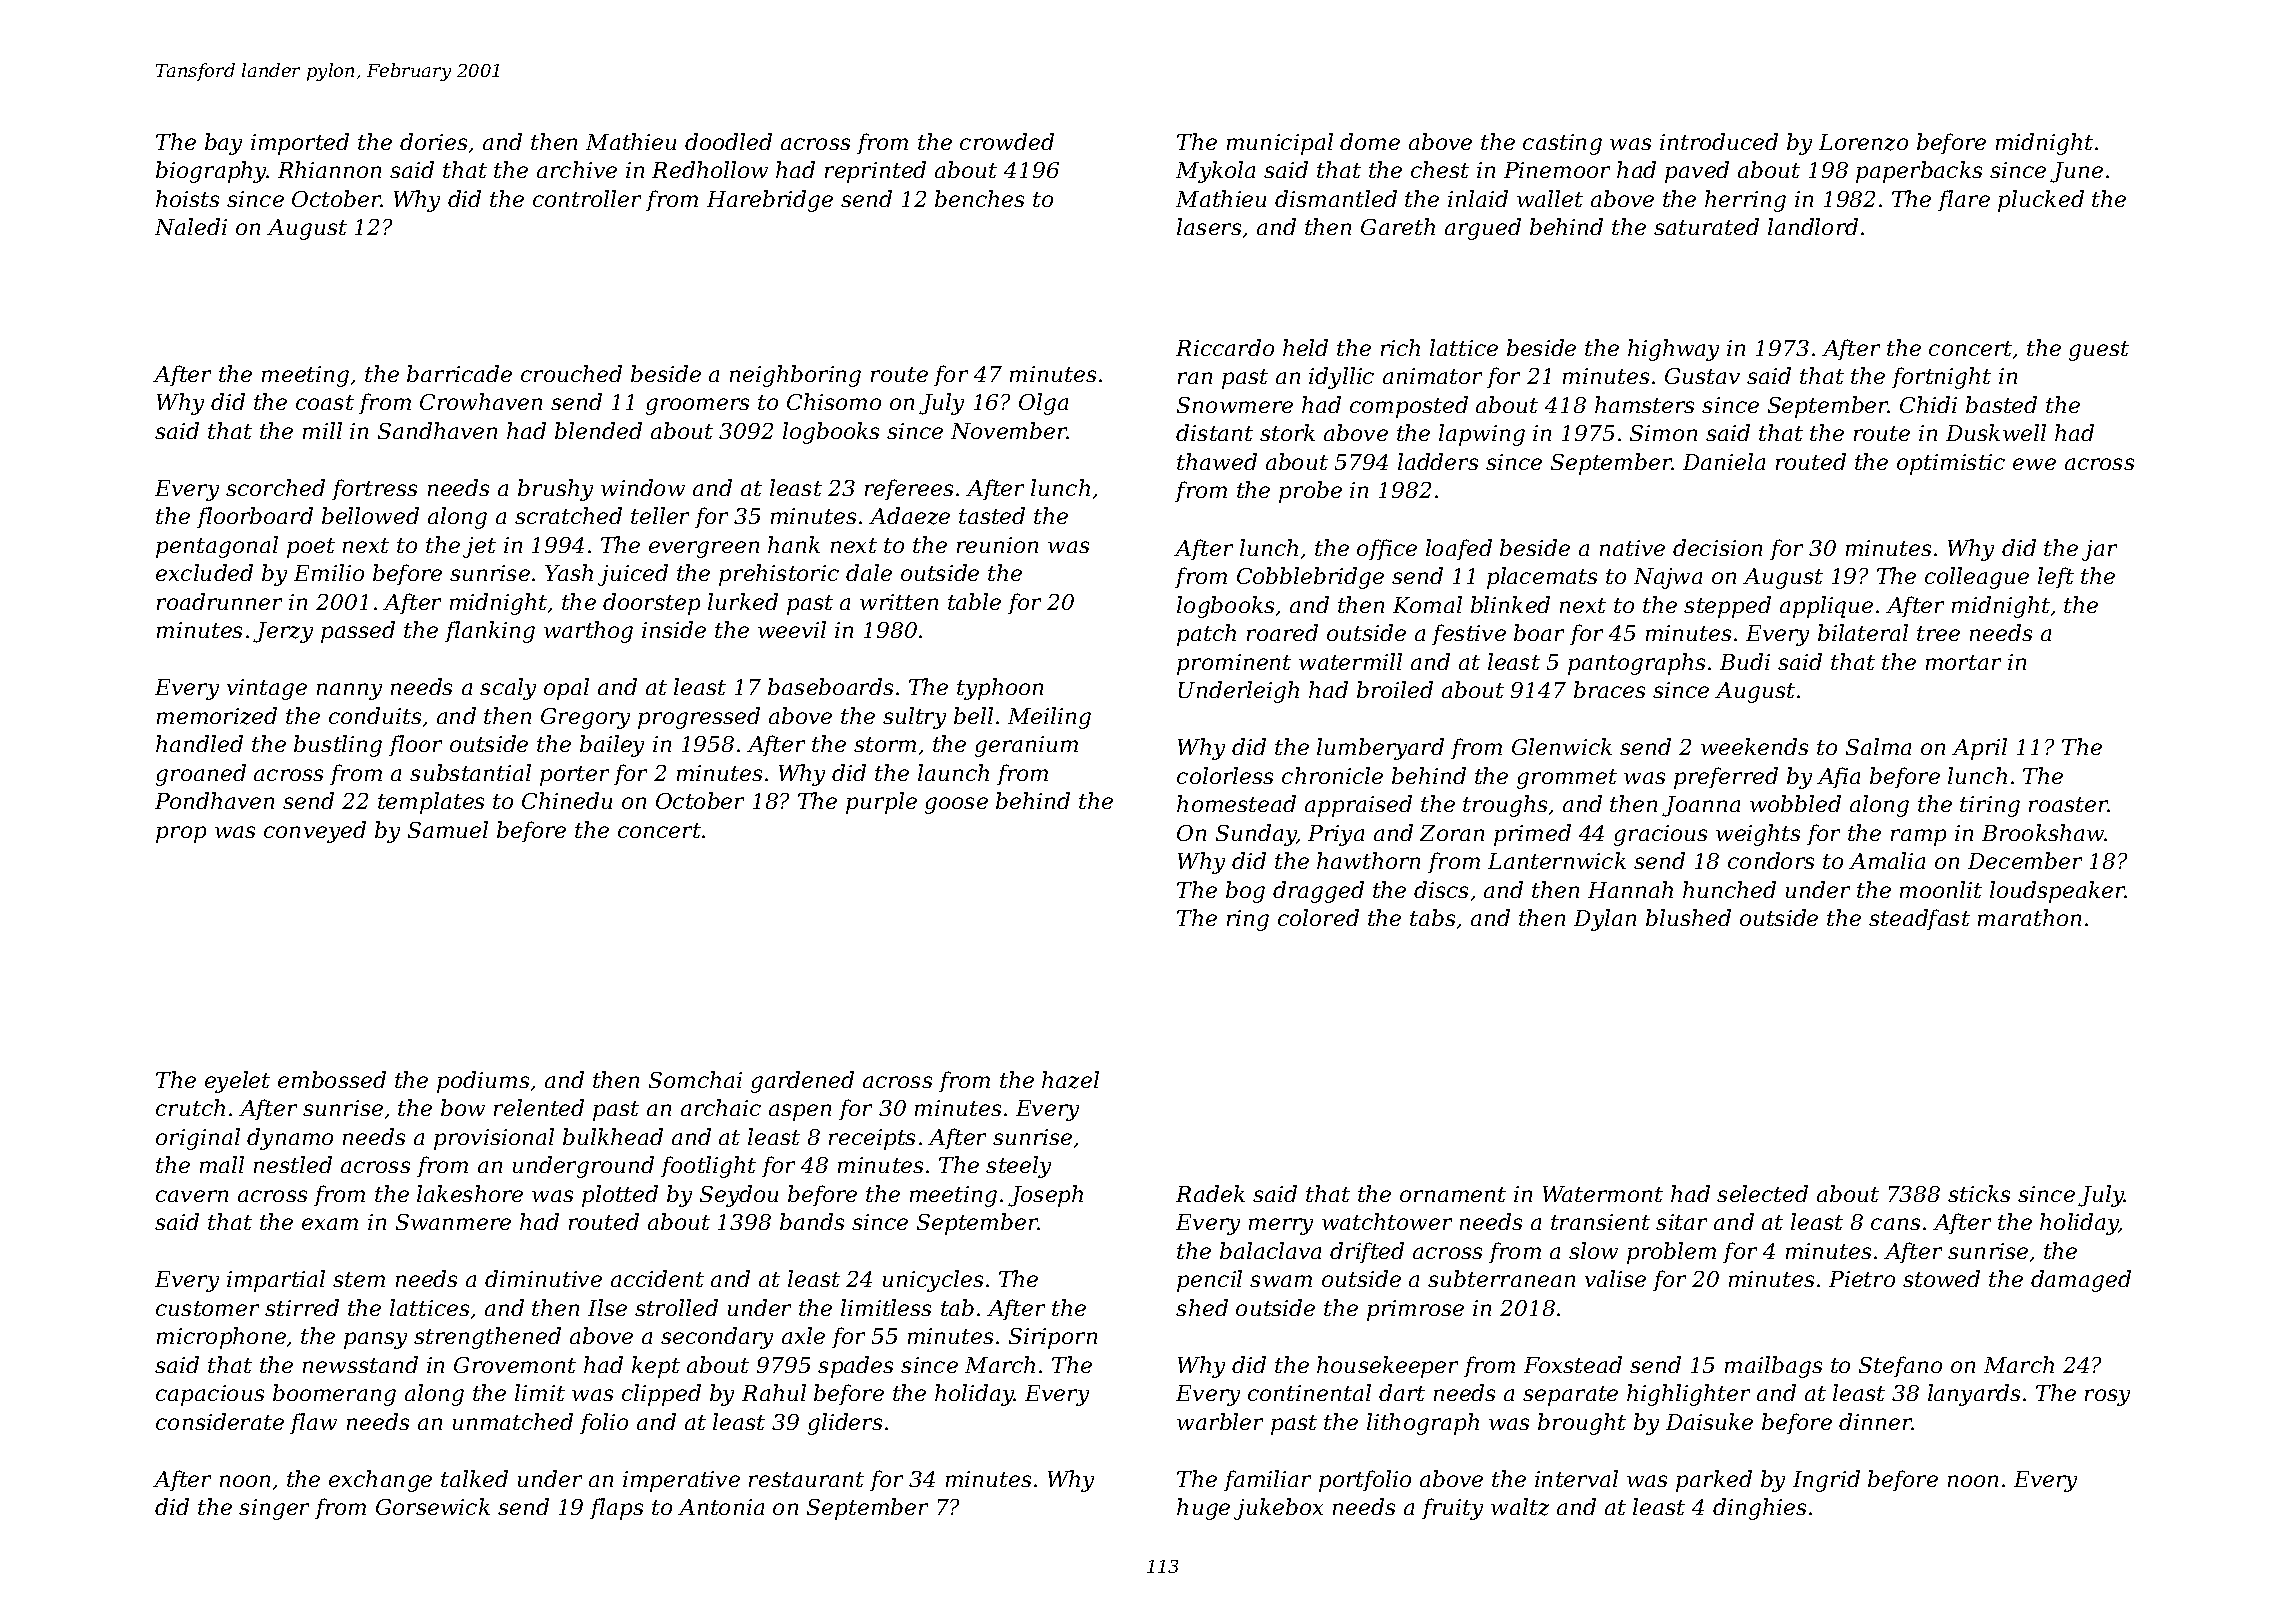  What do you see at coordinates (1759, 1509) in the page?
I see `dinghies` at bounding box center [1759, 1509].
